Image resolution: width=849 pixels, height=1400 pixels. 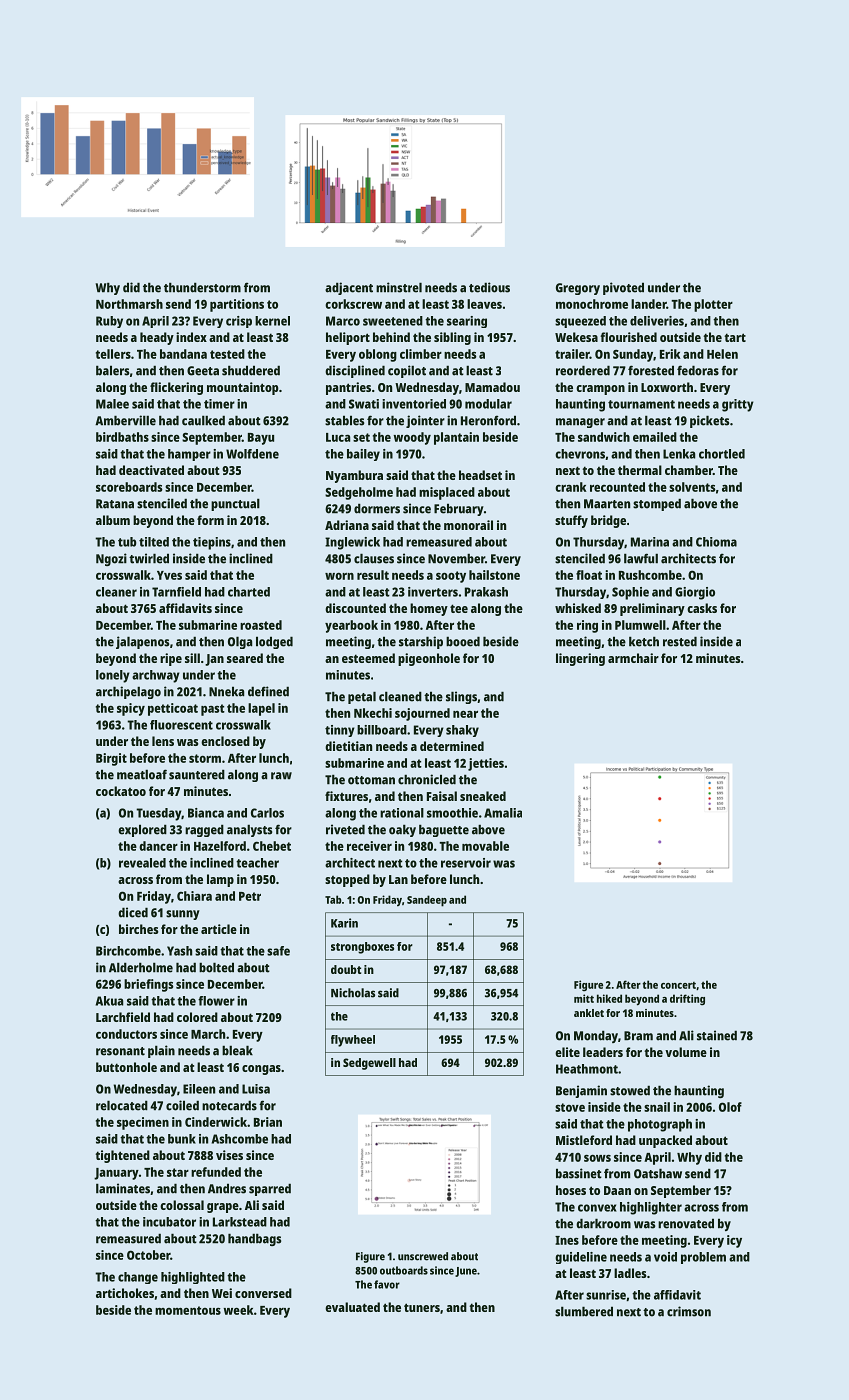 I want to click on Sandeep, so click(x=427, y=901).
